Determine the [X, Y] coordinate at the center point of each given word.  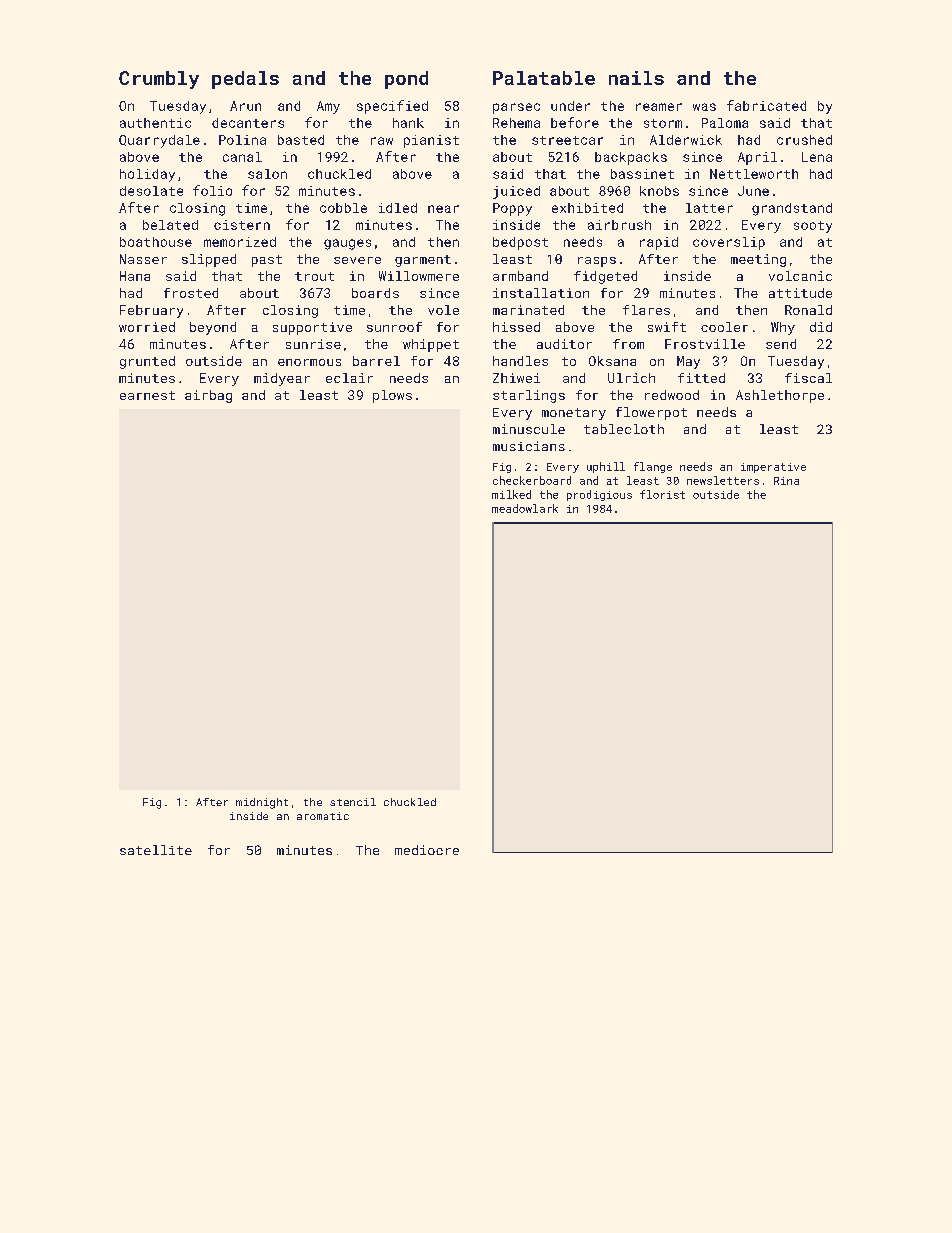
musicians [529, 446]
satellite [156, 850]
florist [662, 494]
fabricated [766, 105]
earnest [147, 395]
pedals [245, 80]
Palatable [544, 78]
